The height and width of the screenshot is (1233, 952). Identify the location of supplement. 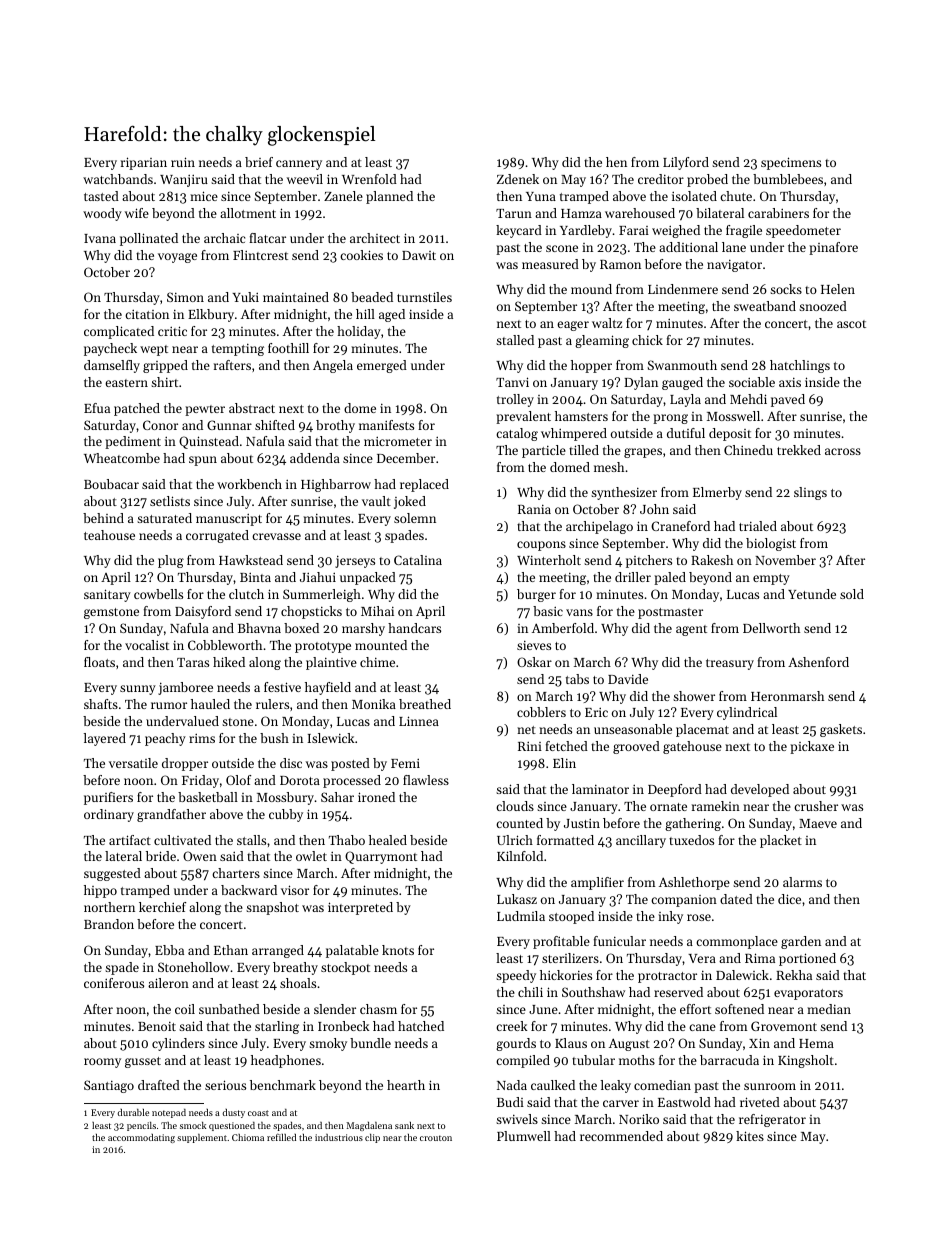
(202, 1138).
